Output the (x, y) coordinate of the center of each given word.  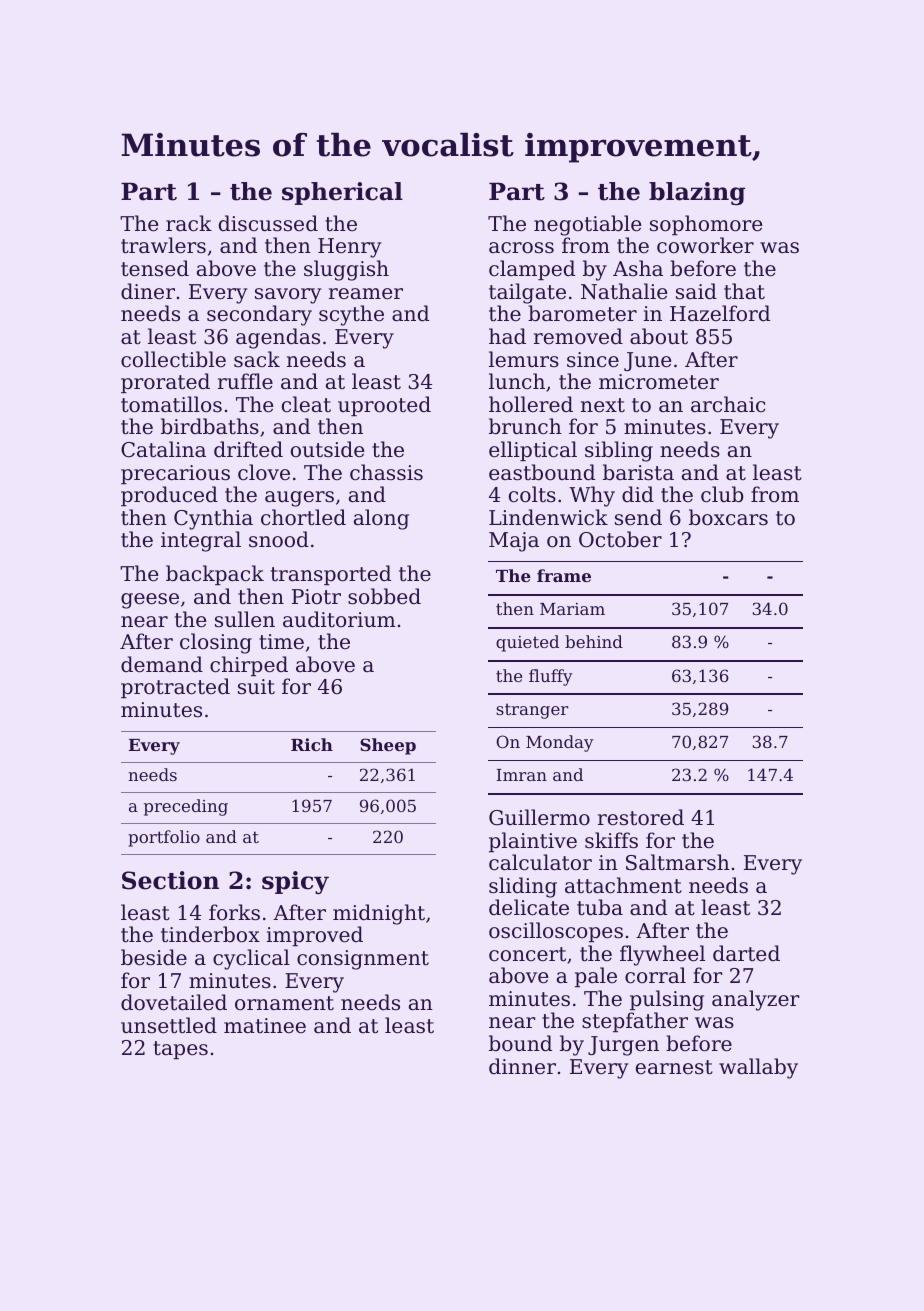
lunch (517, 381)
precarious (175, 474)
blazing (697, 193)
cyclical (251, 959)
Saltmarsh (678, 862)
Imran (521, 775)
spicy (295, 882)
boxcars (728, 517)
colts (532, 494)
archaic (728, 404)
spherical (342, 193)
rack (189, 223)
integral (201, 541)
